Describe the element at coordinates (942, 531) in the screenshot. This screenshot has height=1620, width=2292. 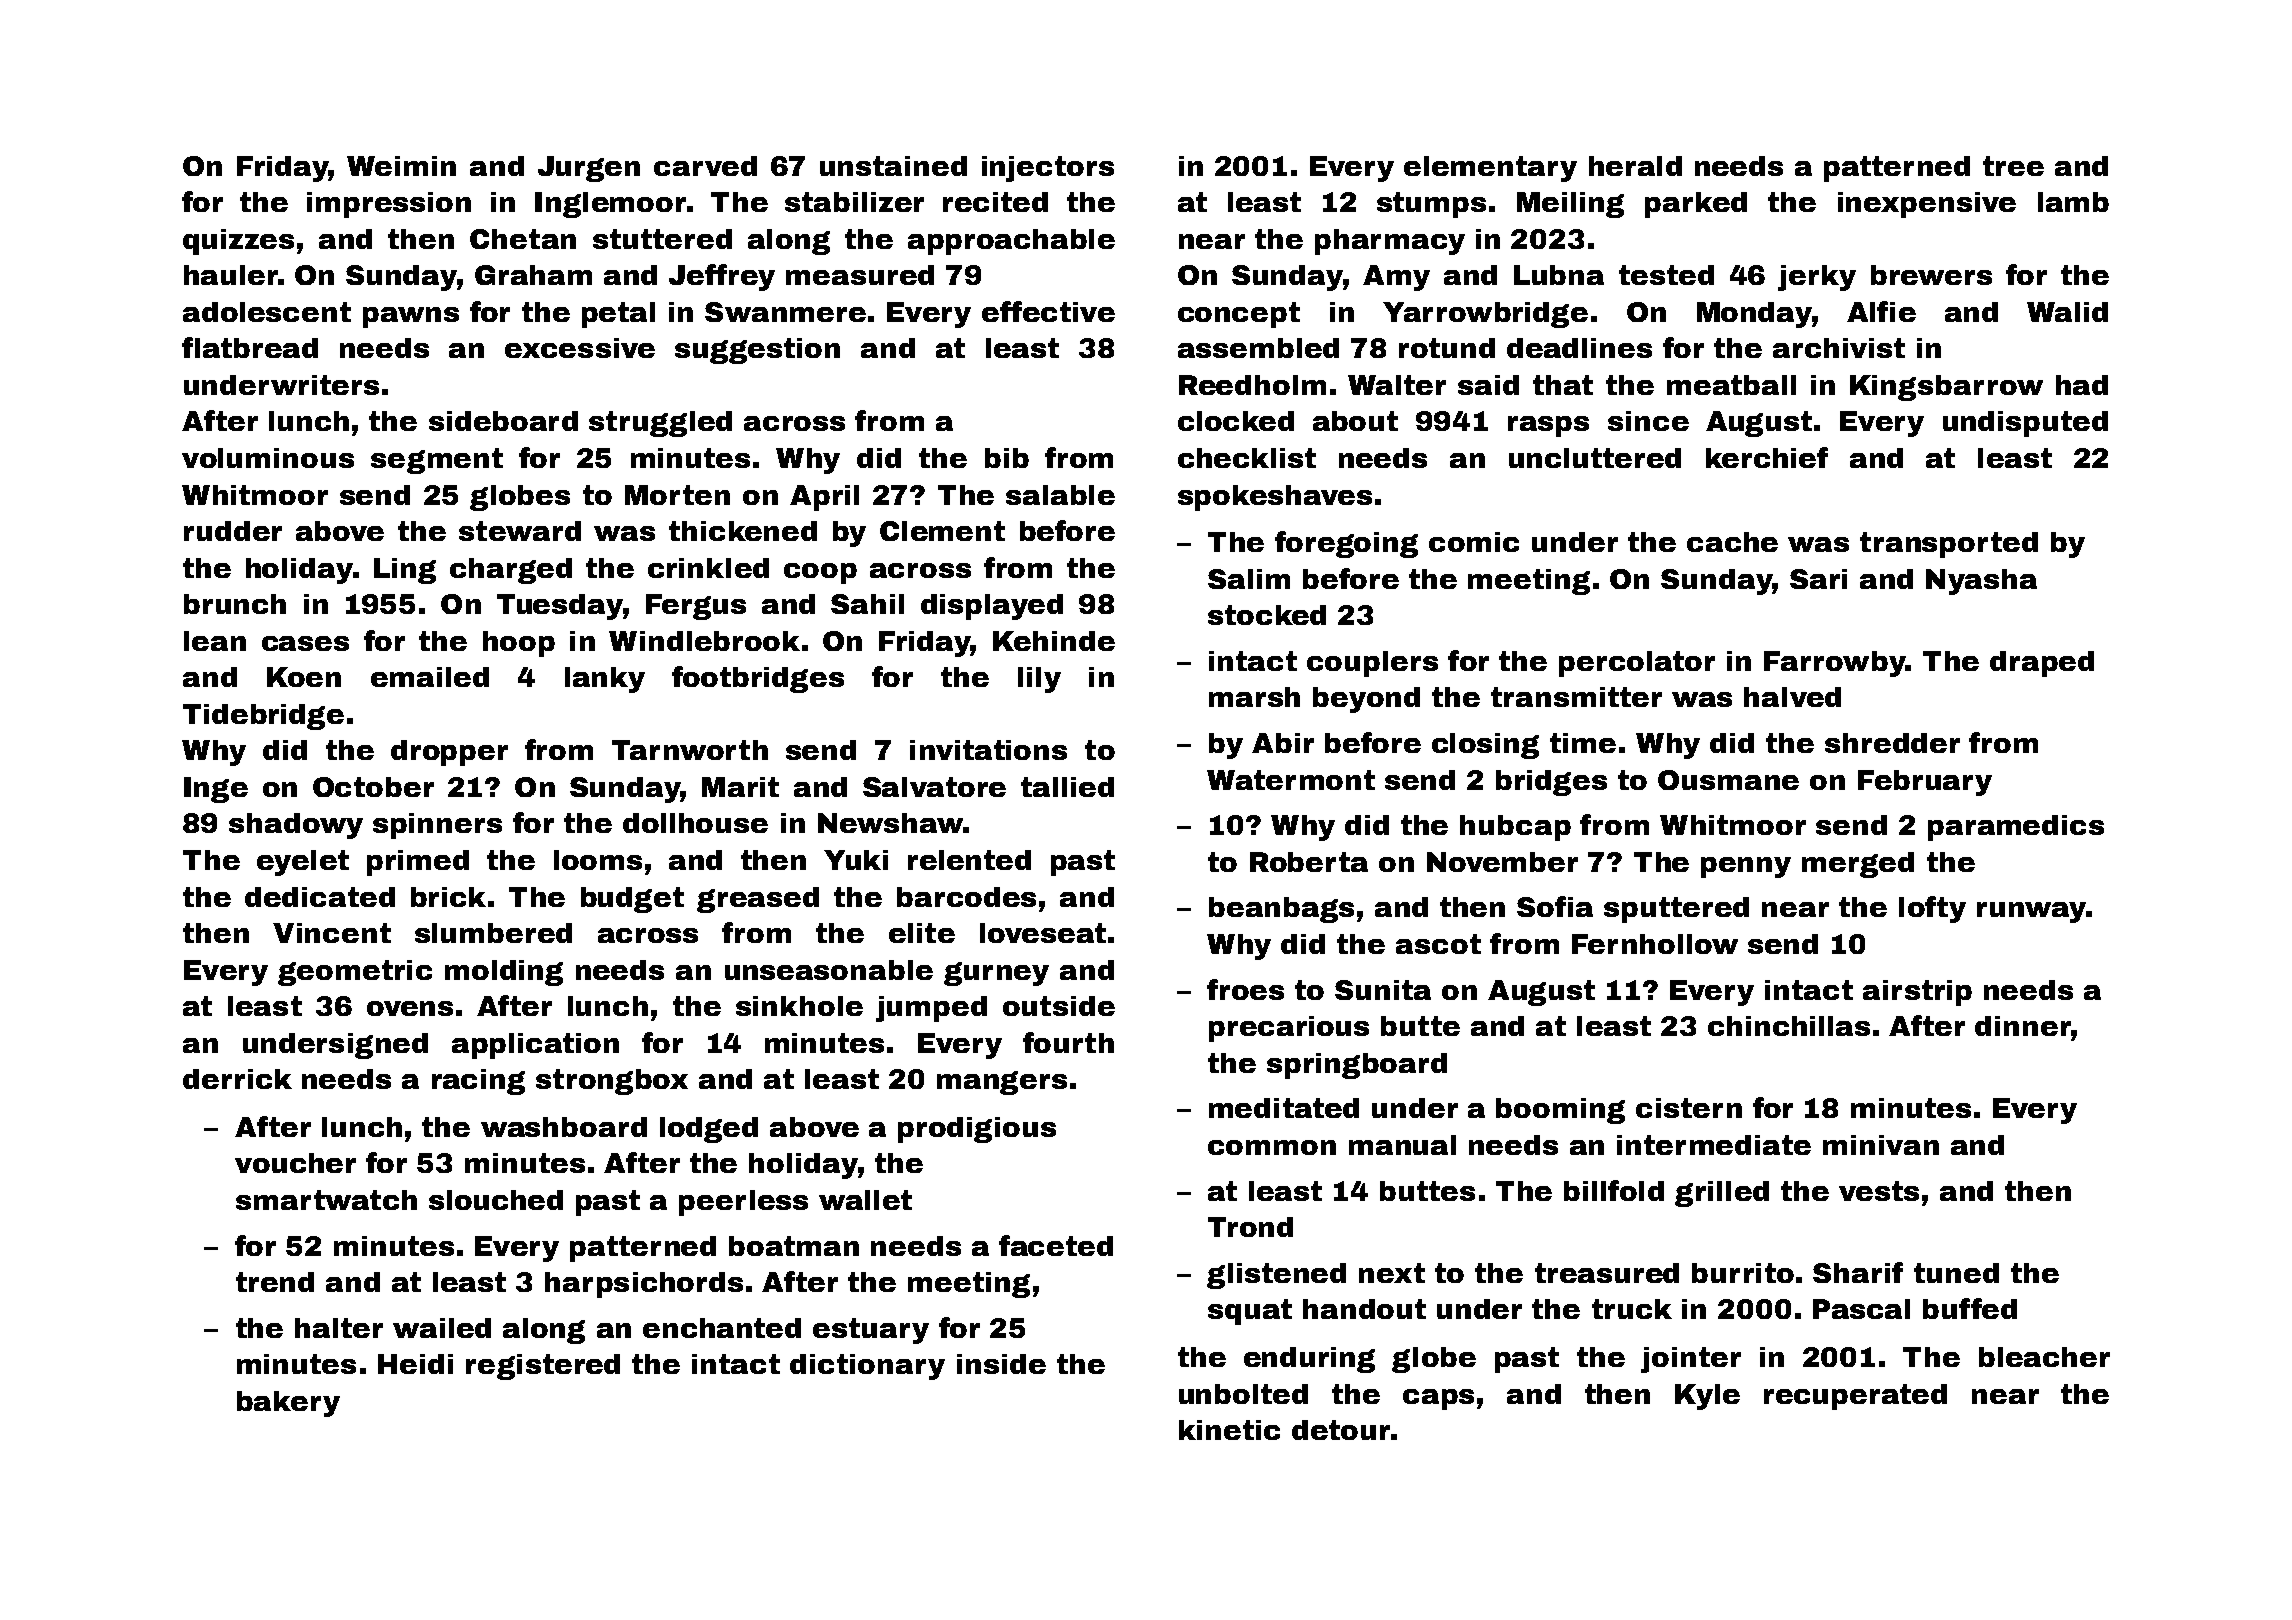
I see `Clement` at that location.
